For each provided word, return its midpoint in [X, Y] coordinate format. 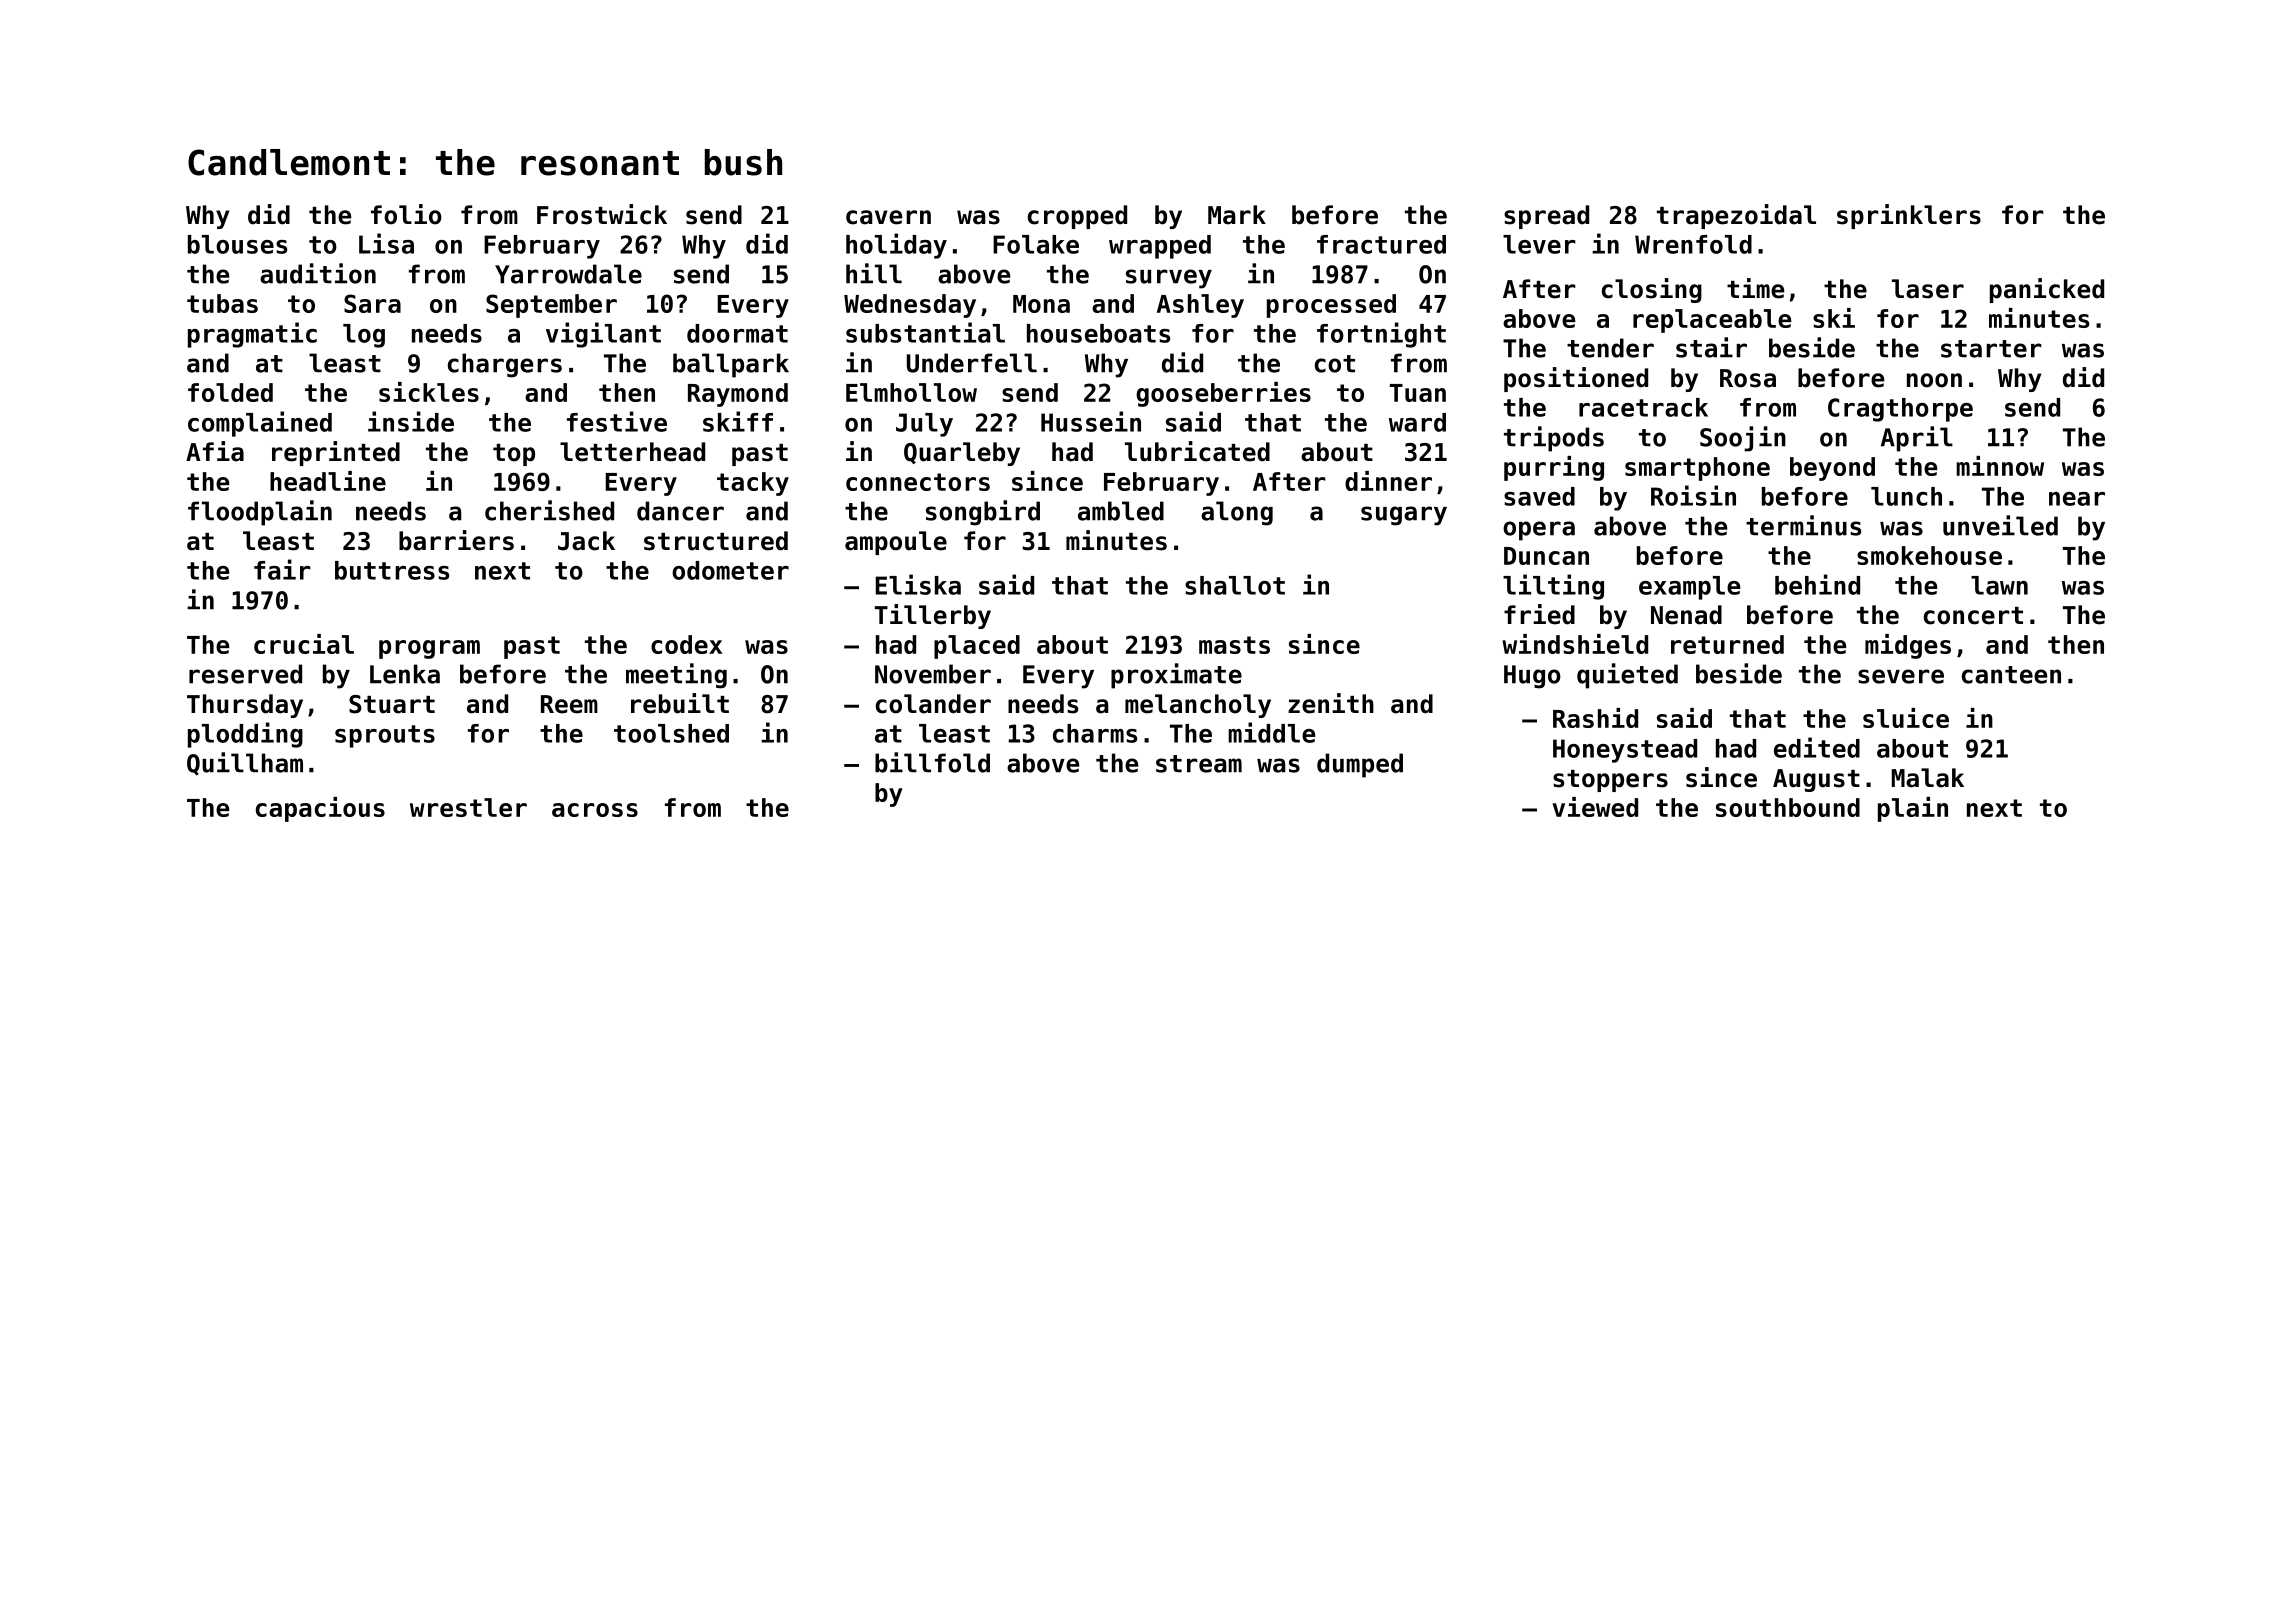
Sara [372, 303]
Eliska [918, 584]
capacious [320, 809]
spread [1546, 217]
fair [282, 569]
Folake [1036, 244]
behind [1817, 584]
